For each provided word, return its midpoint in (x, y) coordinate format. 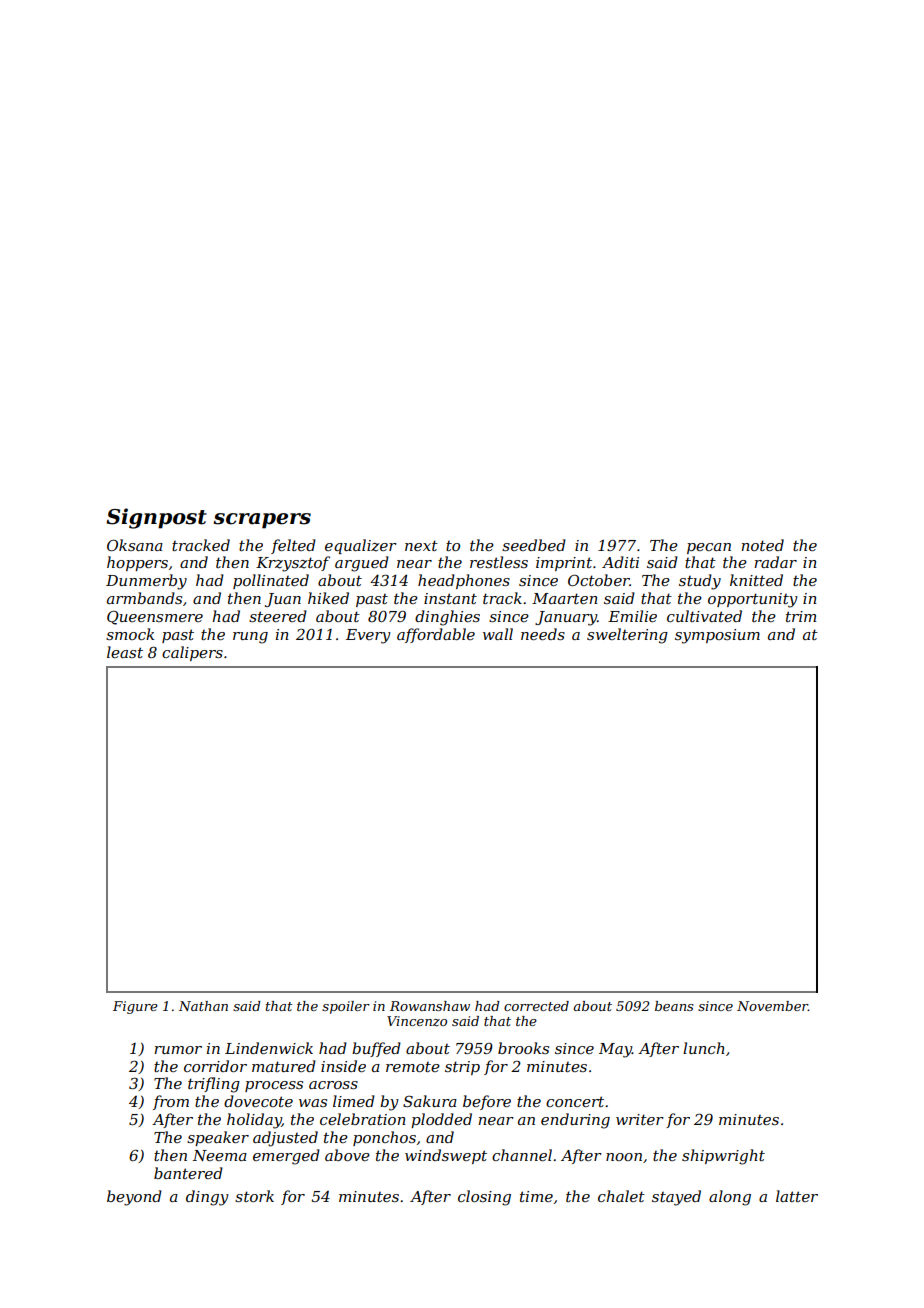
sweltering (627, 636)
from (171, 1102)
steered (278, 616)
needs (543, 634)
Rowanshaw (430, 1006)
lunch (704, 1048)
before (487, 1102)
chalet (621, 1196)
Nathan (203, 1006)
